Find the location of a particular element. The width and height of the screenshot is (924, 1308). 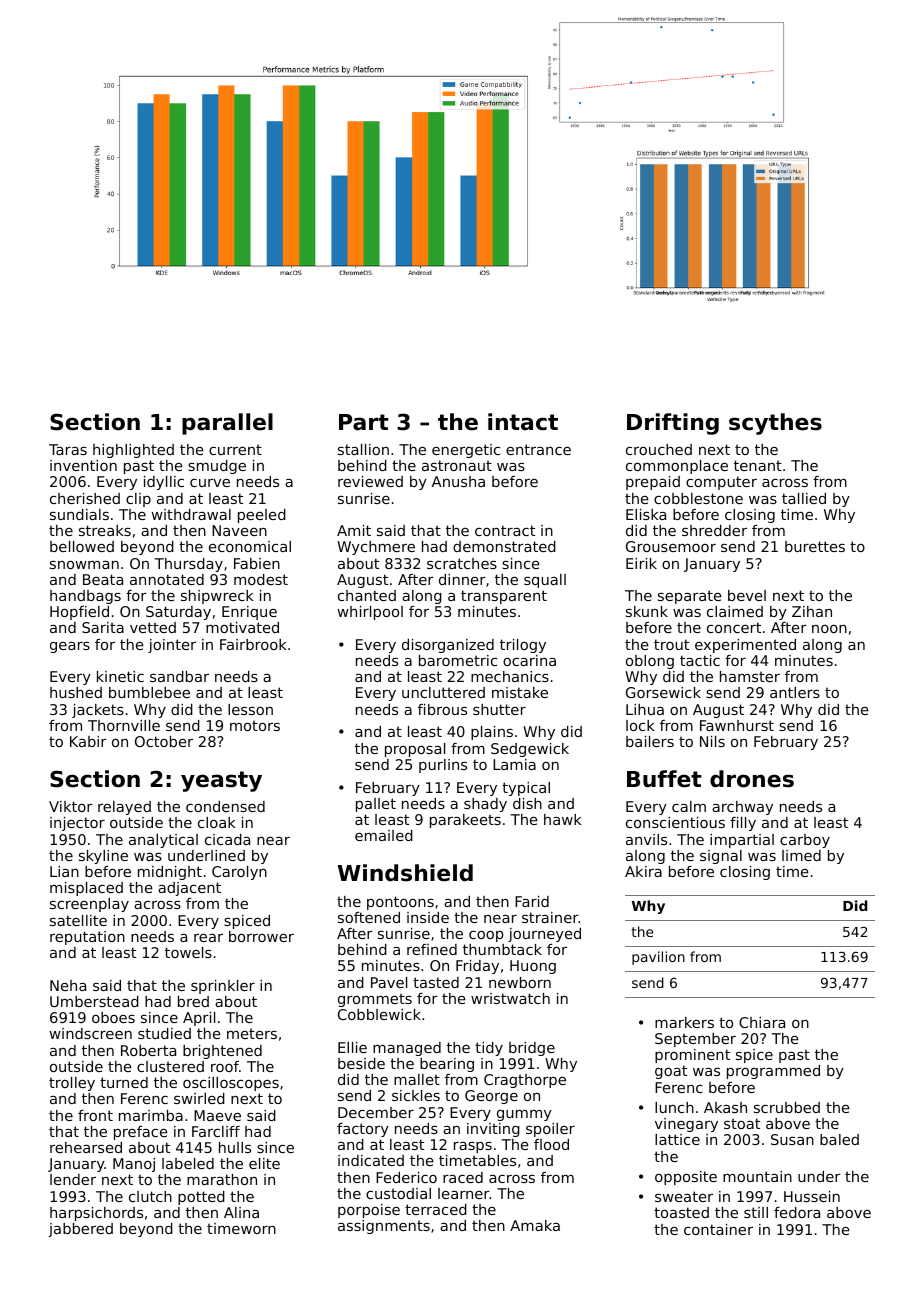

markers is located at coordinates (684, 1022).
